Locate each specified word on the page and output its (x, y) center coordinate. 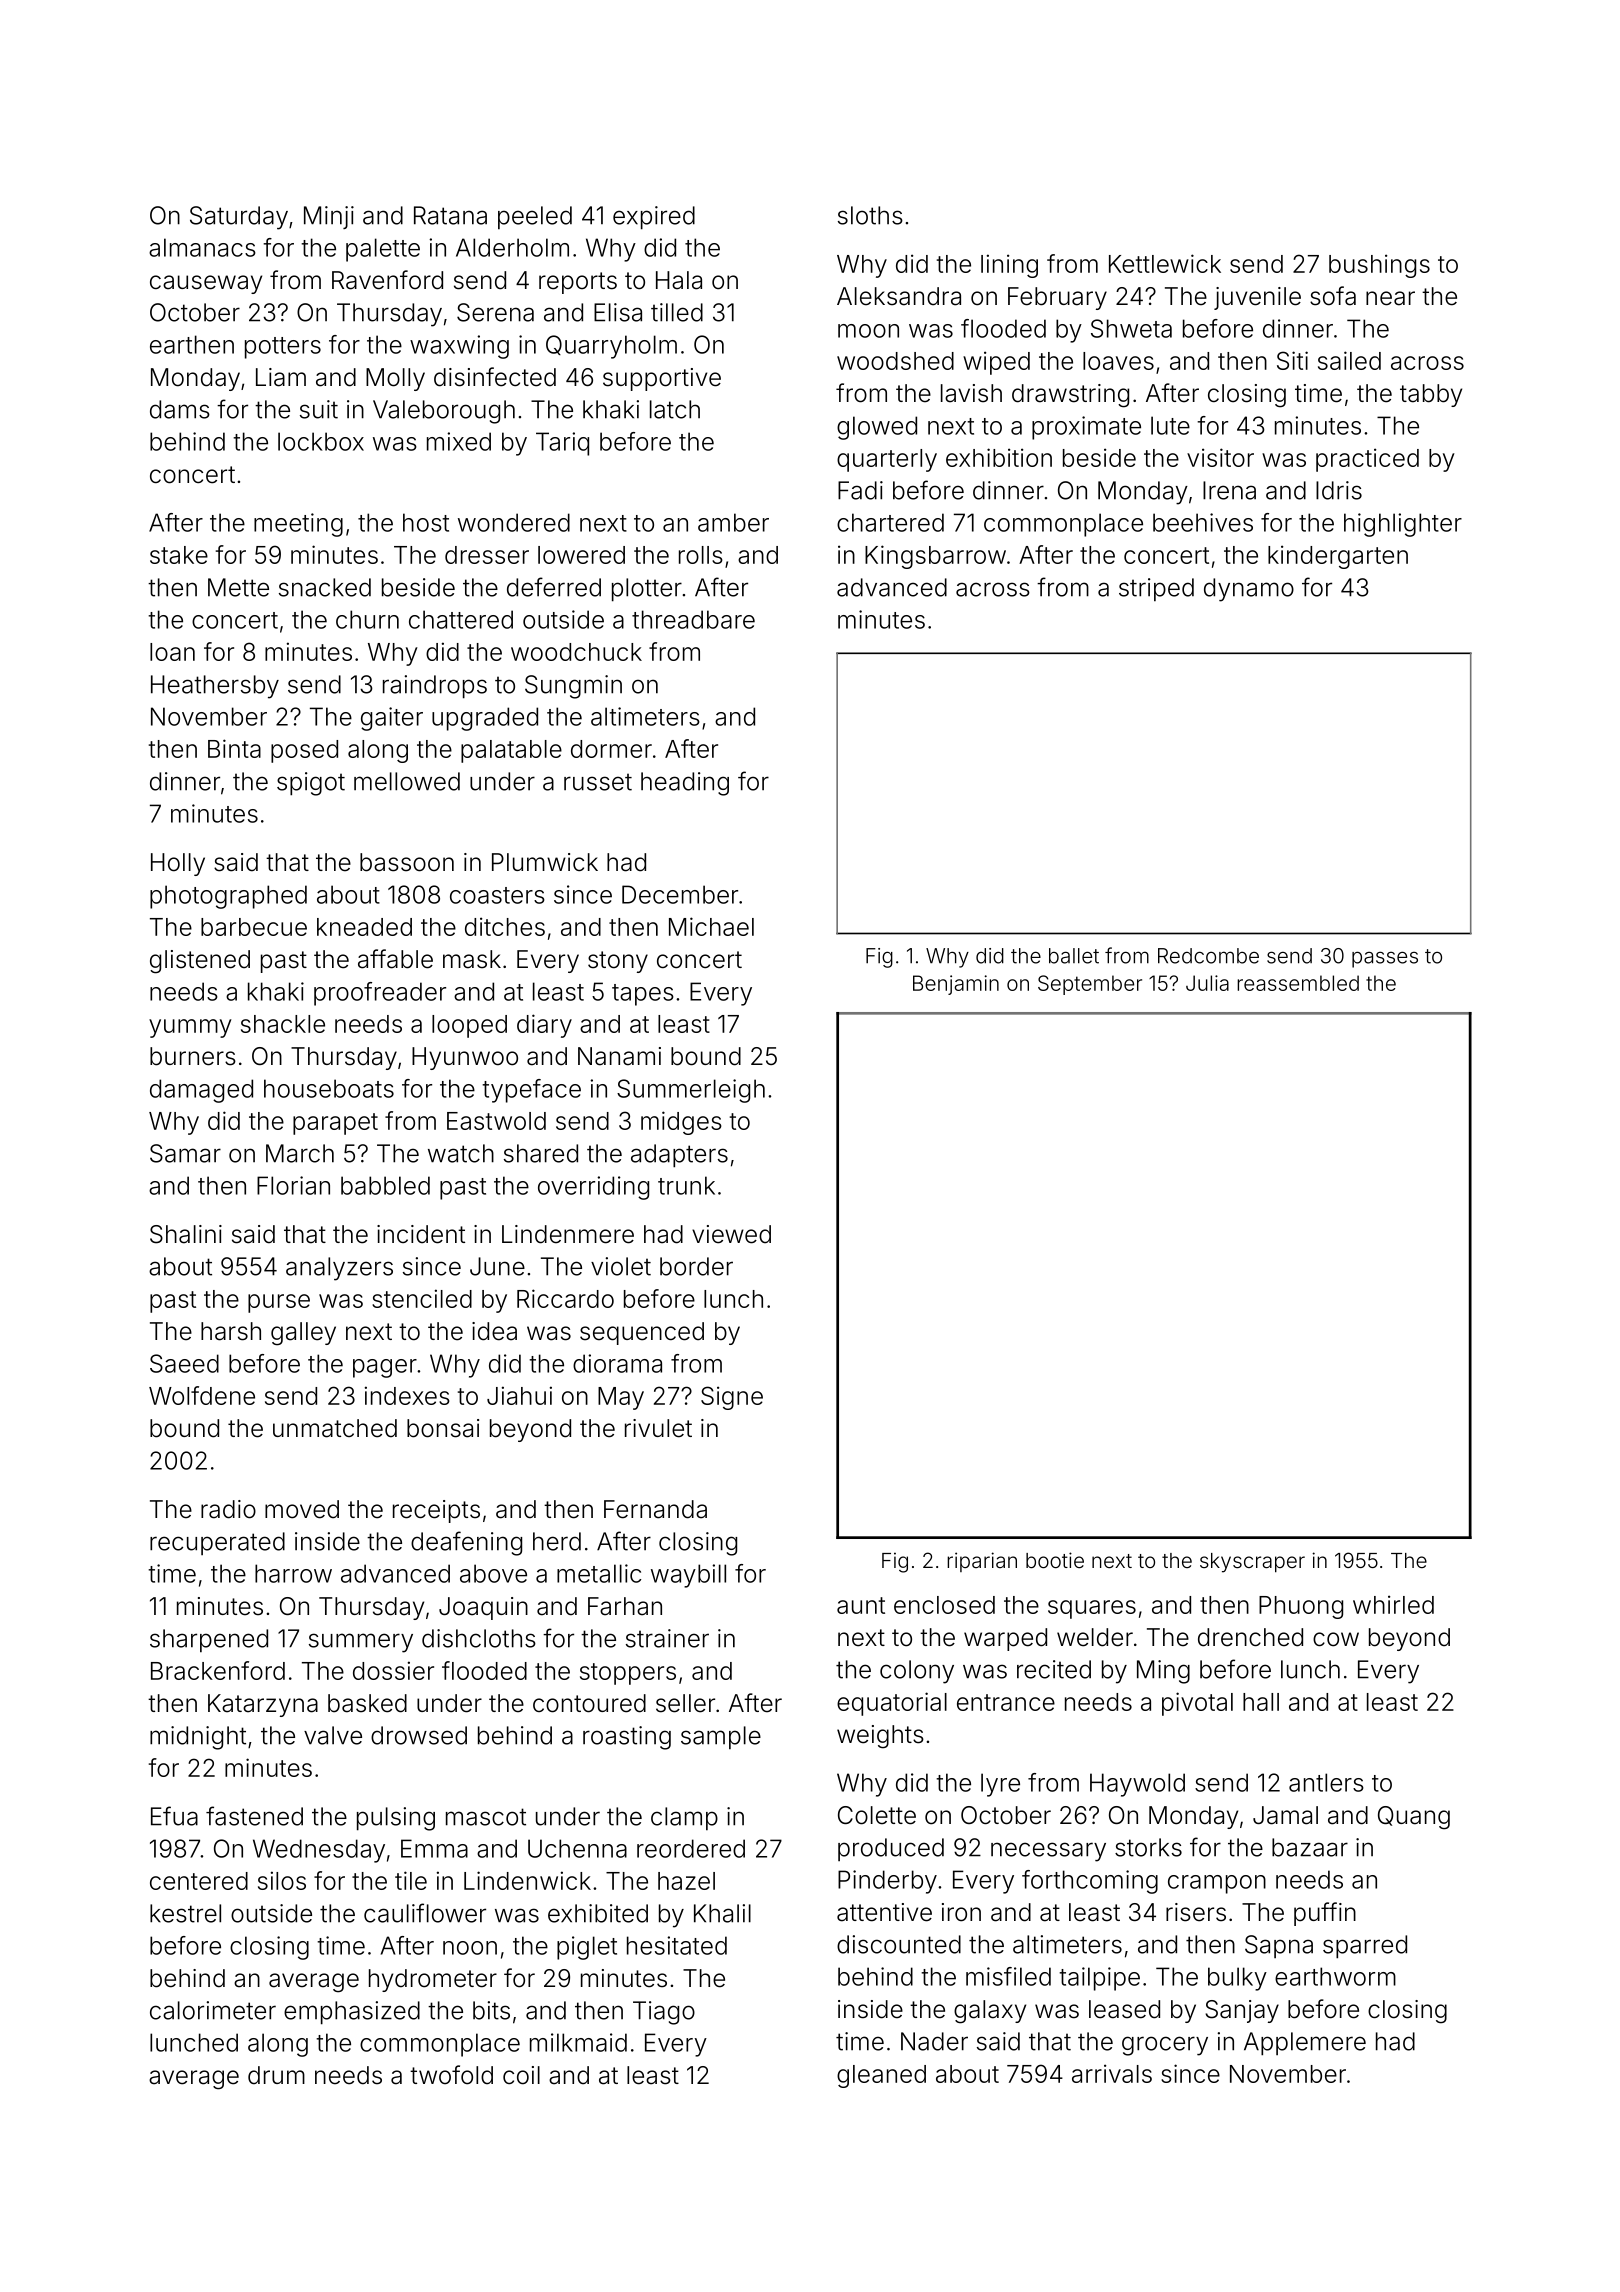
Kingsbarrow (935, 557)
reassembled (1298, 983)
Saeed (184, 1363)
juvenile (1257, 298)
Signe (732, 1398)
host (426, 522)
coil (521, 2075)
